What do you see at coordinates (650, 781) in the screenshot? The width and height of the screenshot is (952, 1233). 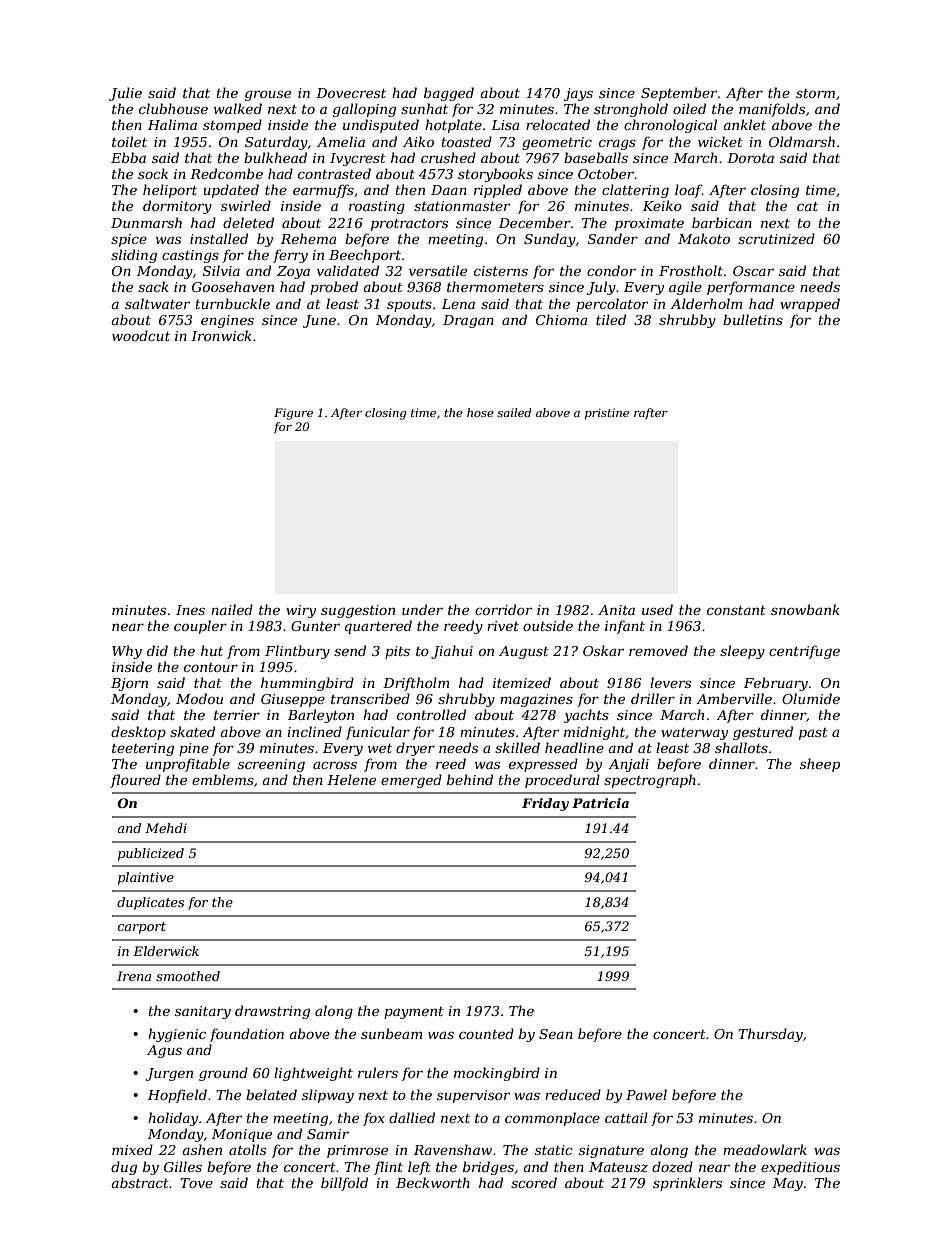 I see `spectrograph` at bounding box center [650, 781].
